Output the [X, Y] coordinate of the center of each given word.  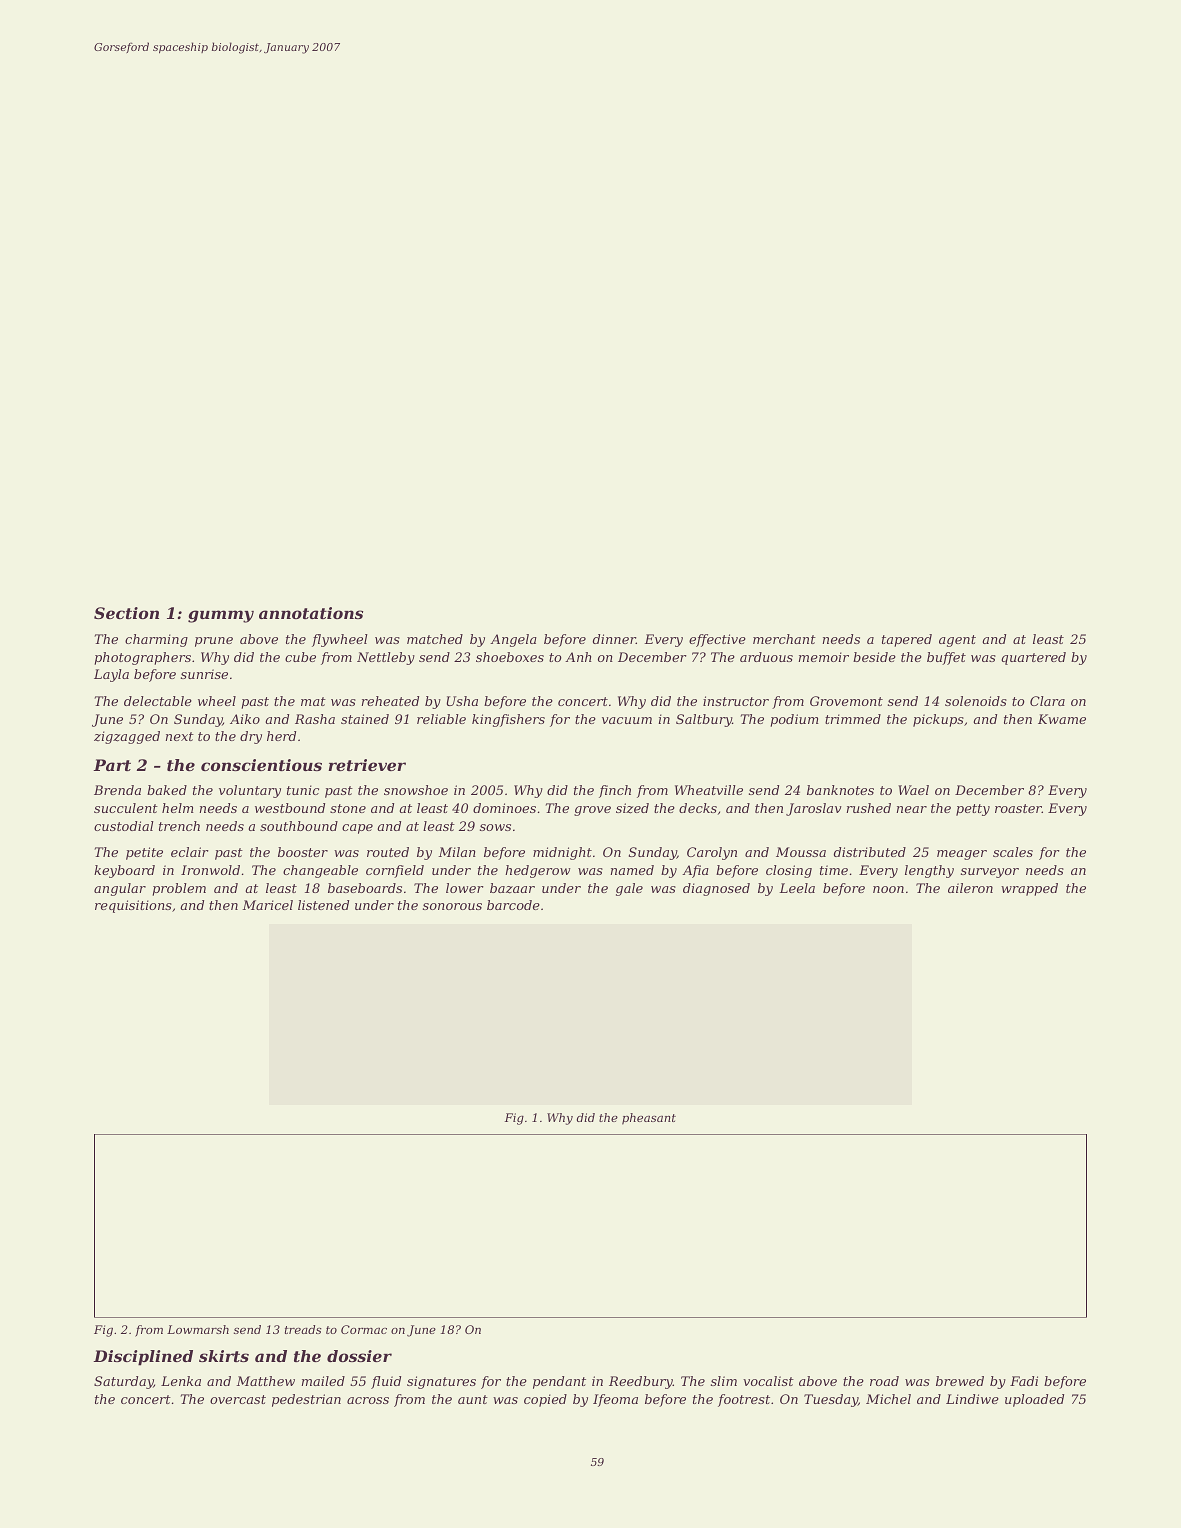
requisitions [133, 906]
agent [957, 641]
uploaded [1034, 1400]
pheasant [649, 1119]
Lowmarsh [198, 1329]
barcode [513, 905]
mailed [323, 1381]
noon [888, 889]
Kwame [1062, 719]
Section [126, 613]
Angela [513, 640]
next [180, 736]
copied [545, 1400]
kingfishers [508, 720]
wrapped [1029, 889]
